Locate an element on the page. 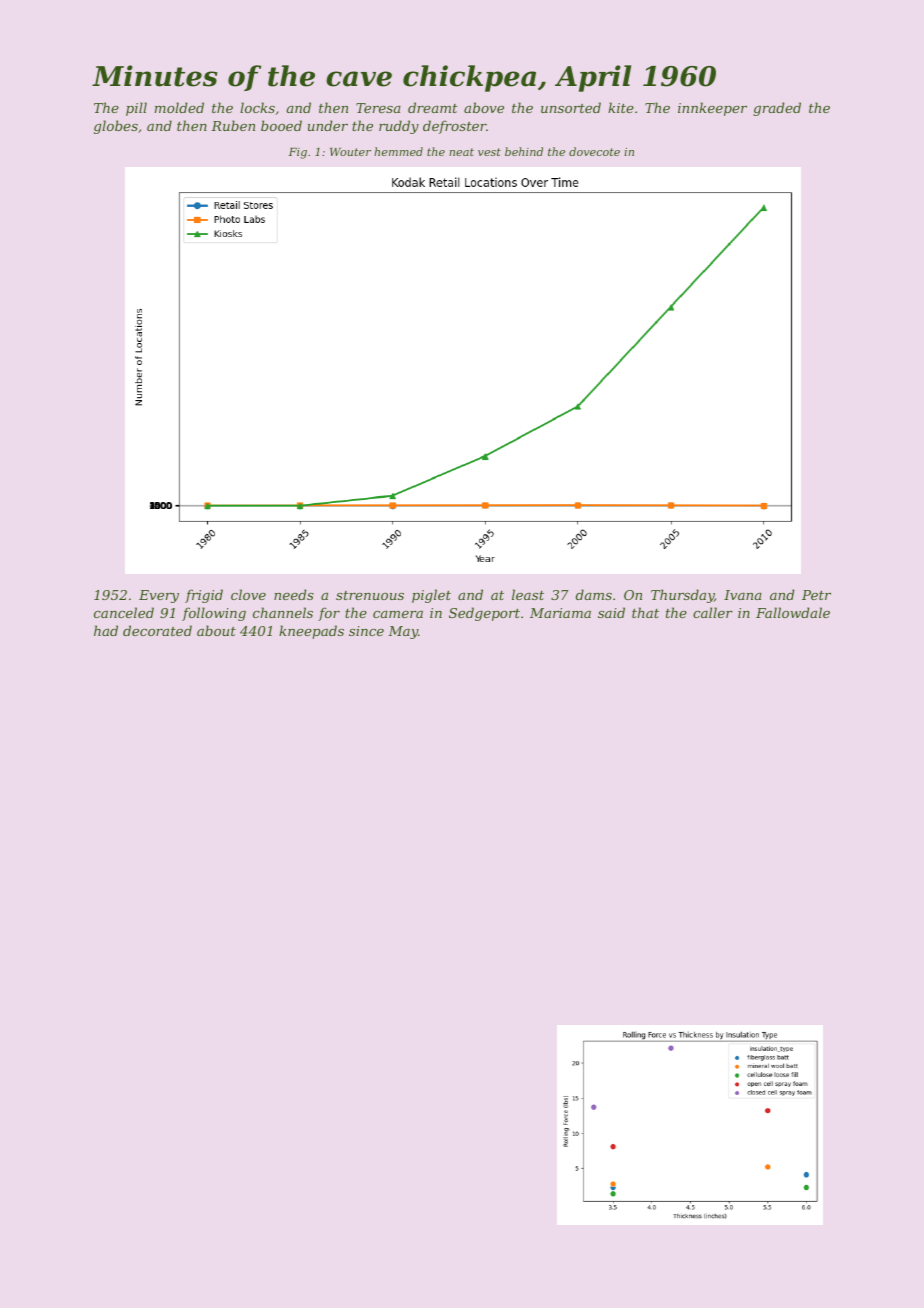  about is located at coordinates (216, 630).
